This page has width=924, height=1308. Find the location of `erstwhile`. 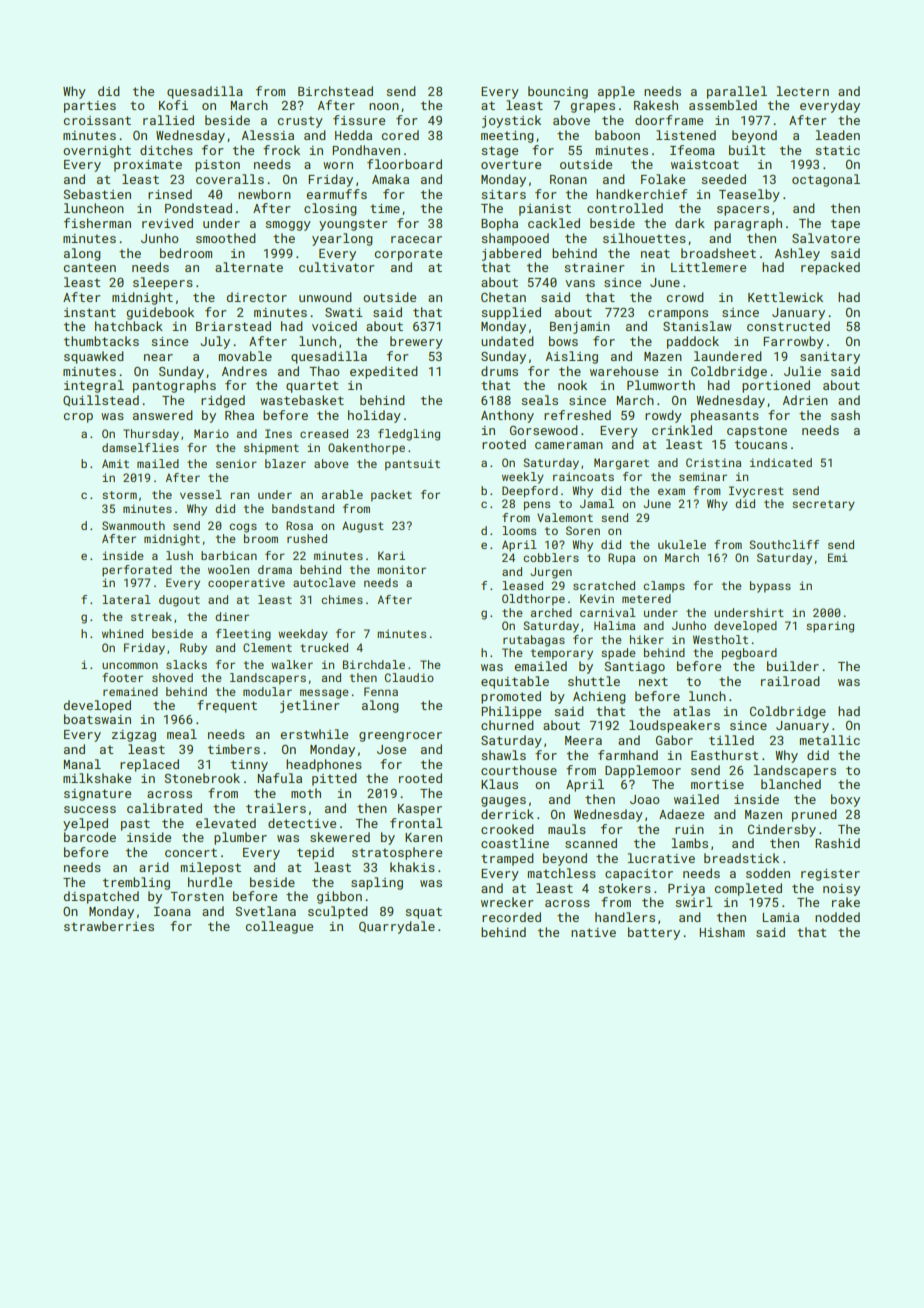

erstwhile is located at coordinates (314, 734).
